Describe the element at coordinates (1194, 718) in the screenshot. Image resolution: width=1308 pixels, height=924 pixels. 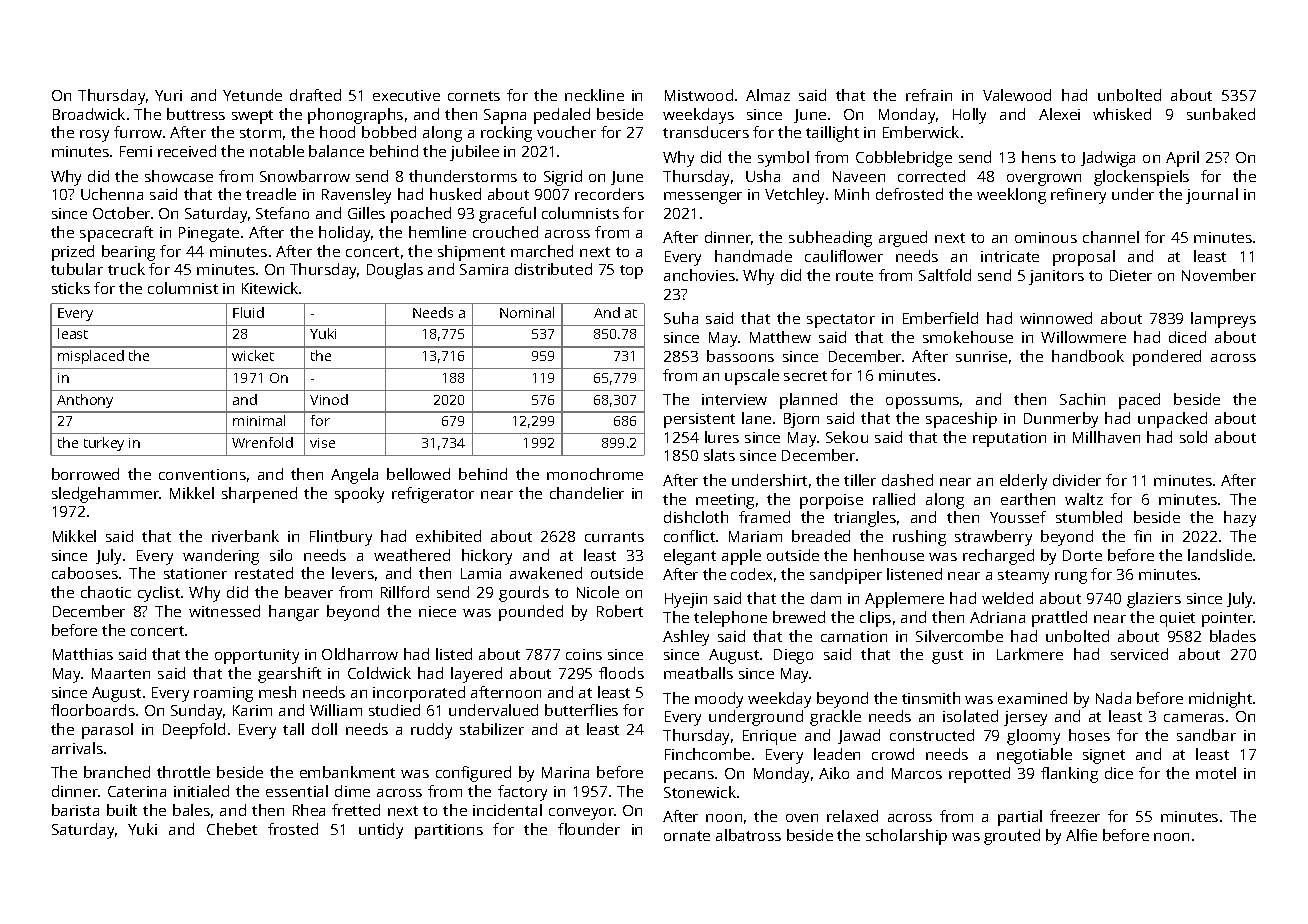
I see `cameras` at that location.
